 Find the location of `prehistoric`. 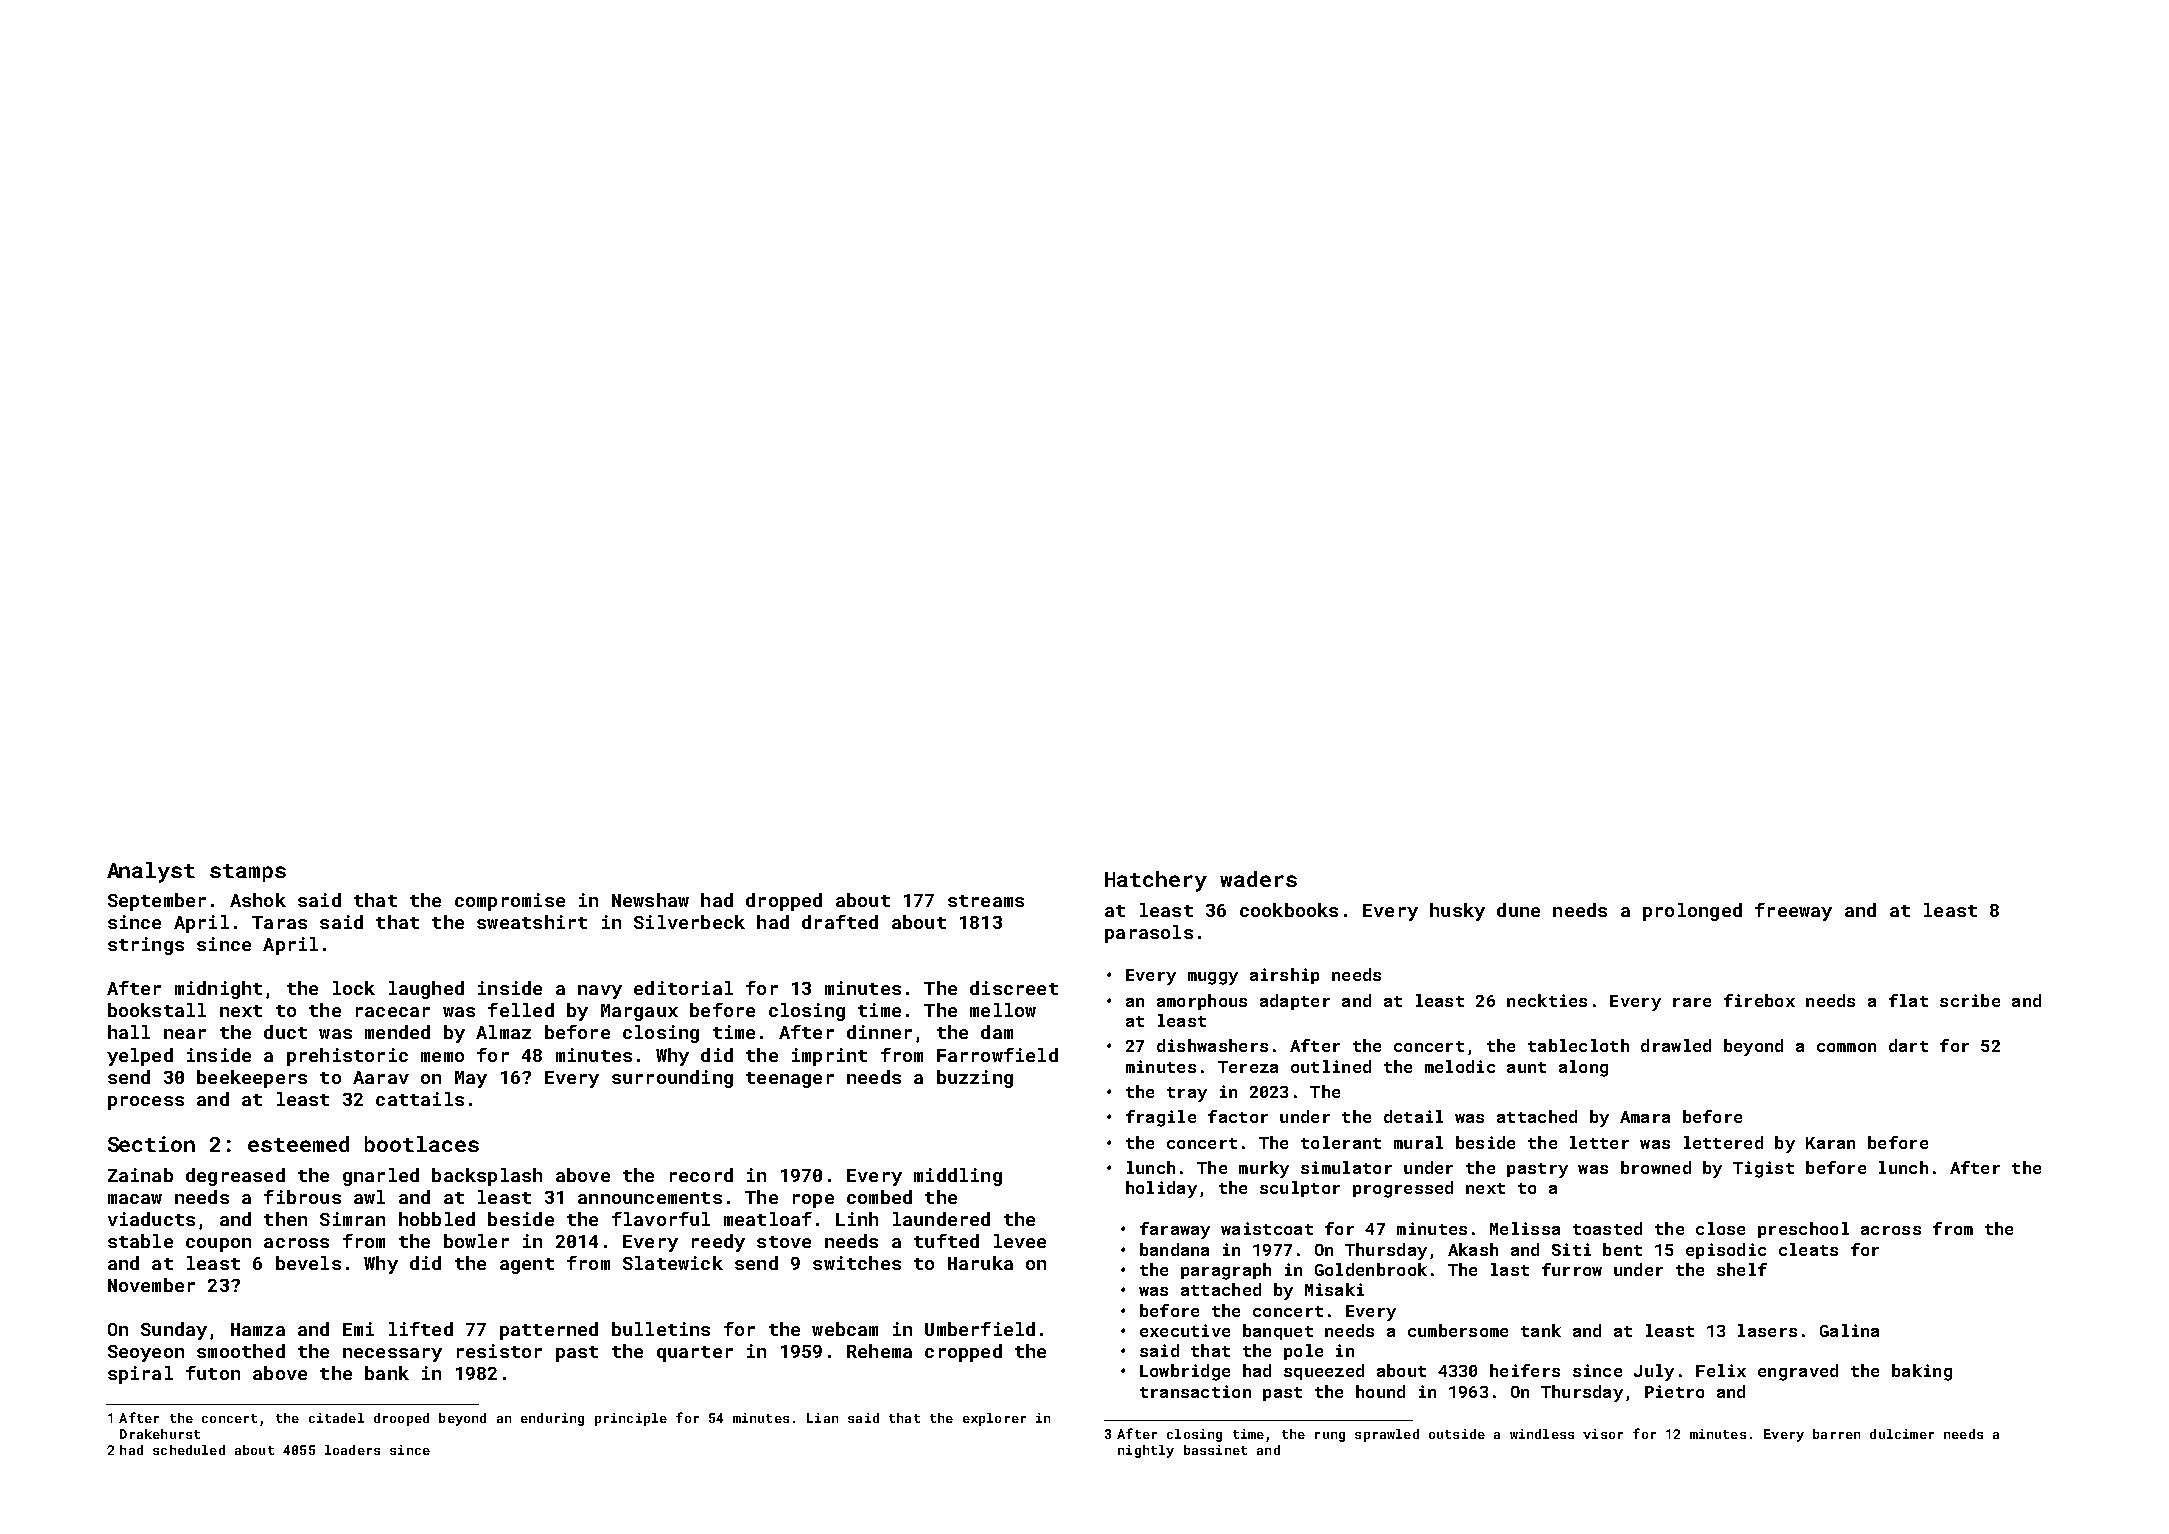

prehistoric is located at coordinates (347, 1057).
